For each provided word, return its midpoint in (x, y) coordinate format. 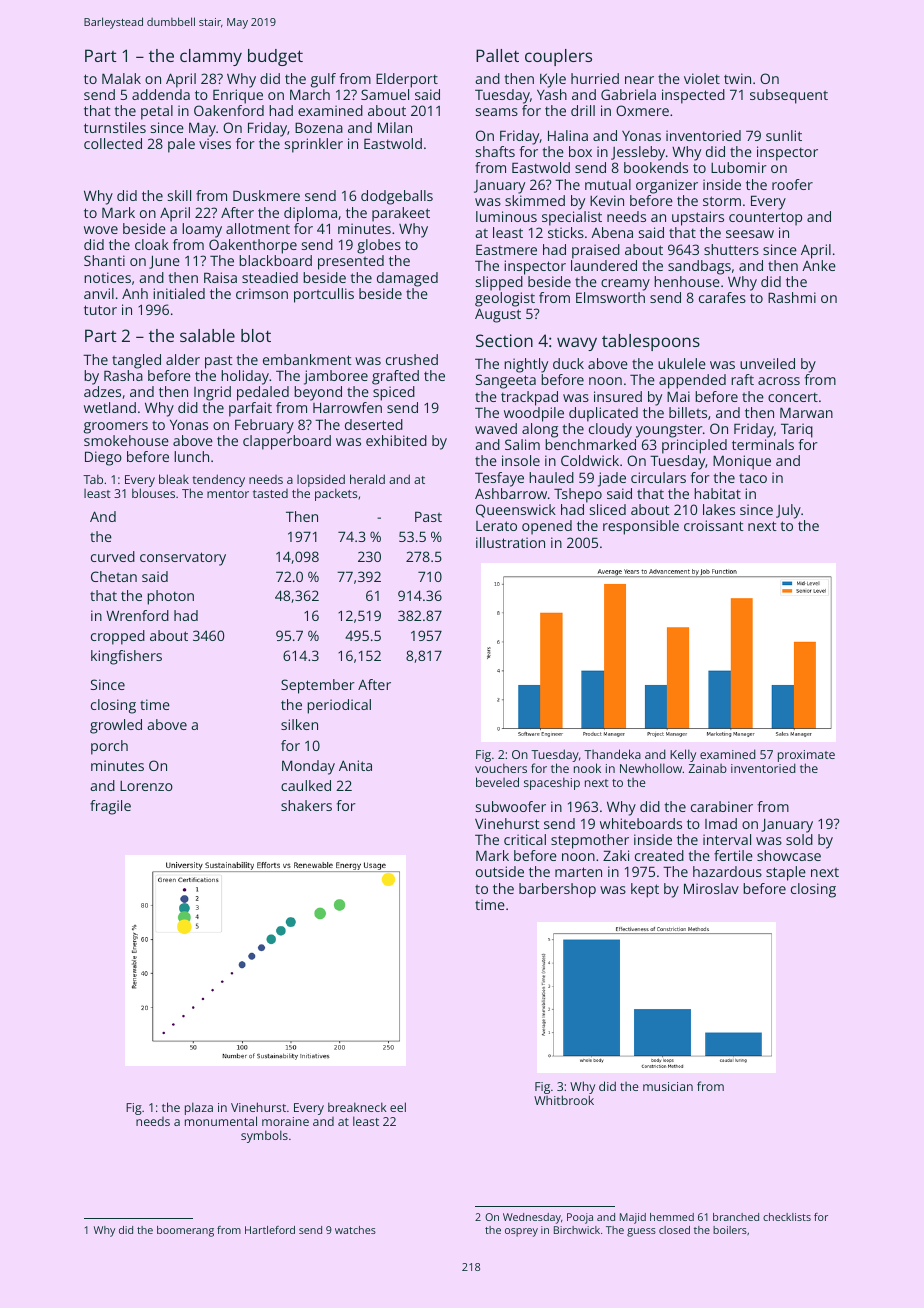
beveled (497, 782)
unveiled (767, 363)
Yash (552, 94)
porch (109, 747)
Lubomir (739, 167)
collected (113, 143)
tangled (136, 361)
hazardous (727, 871)
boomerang (185, 1231)
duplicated (603, 414)
